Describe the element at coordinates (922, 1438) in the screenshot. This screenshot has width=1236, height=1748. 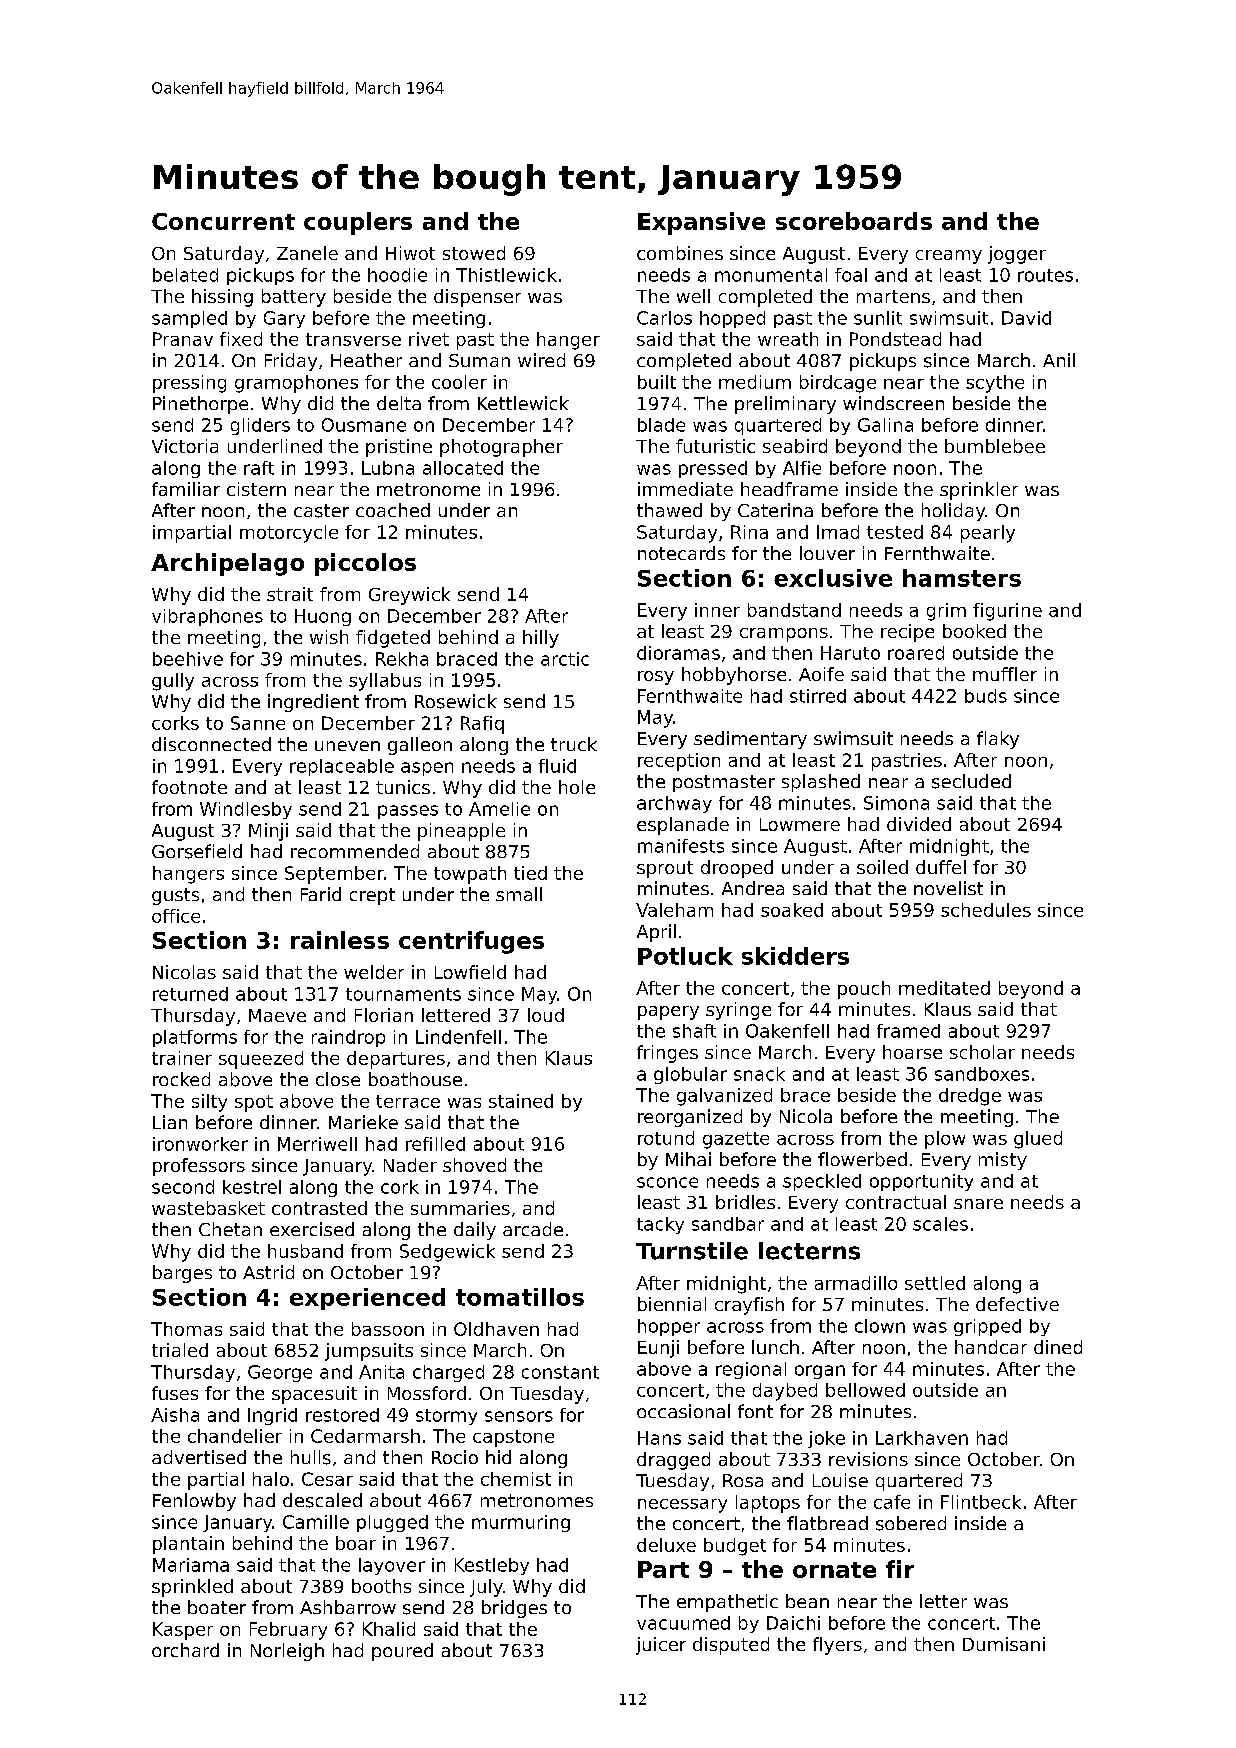
I see `Larkhaven` at that location.
